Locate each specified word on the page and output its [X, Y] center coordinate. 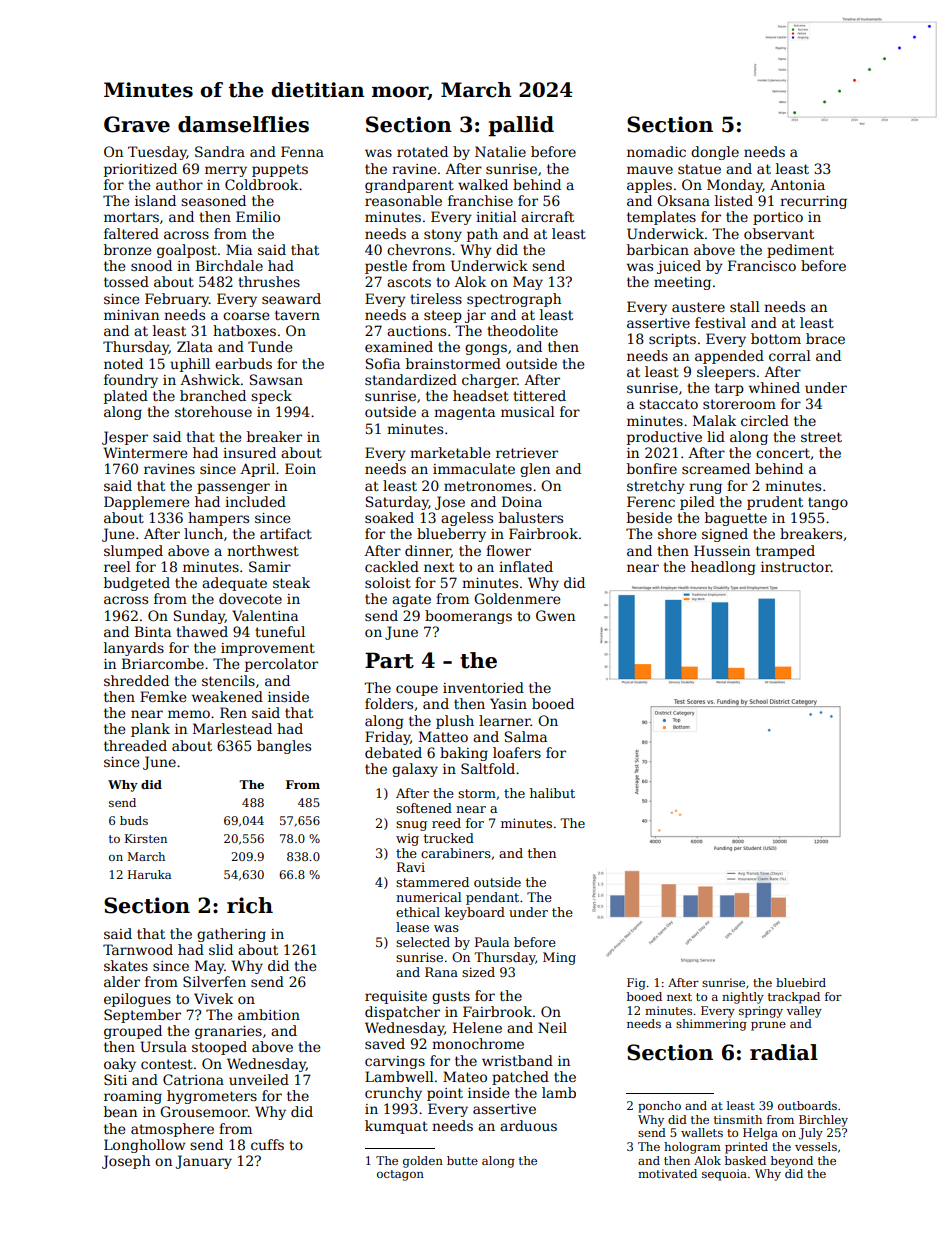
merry [226, 171]
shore [677, 533]
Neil [552, 1027]
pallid [521, 126]
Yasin [508, 703]
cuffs [267, 1144]
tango [828, 503]
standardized [411, 379]
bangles [284, 747]
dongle [715, 153]
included [255, 501]
